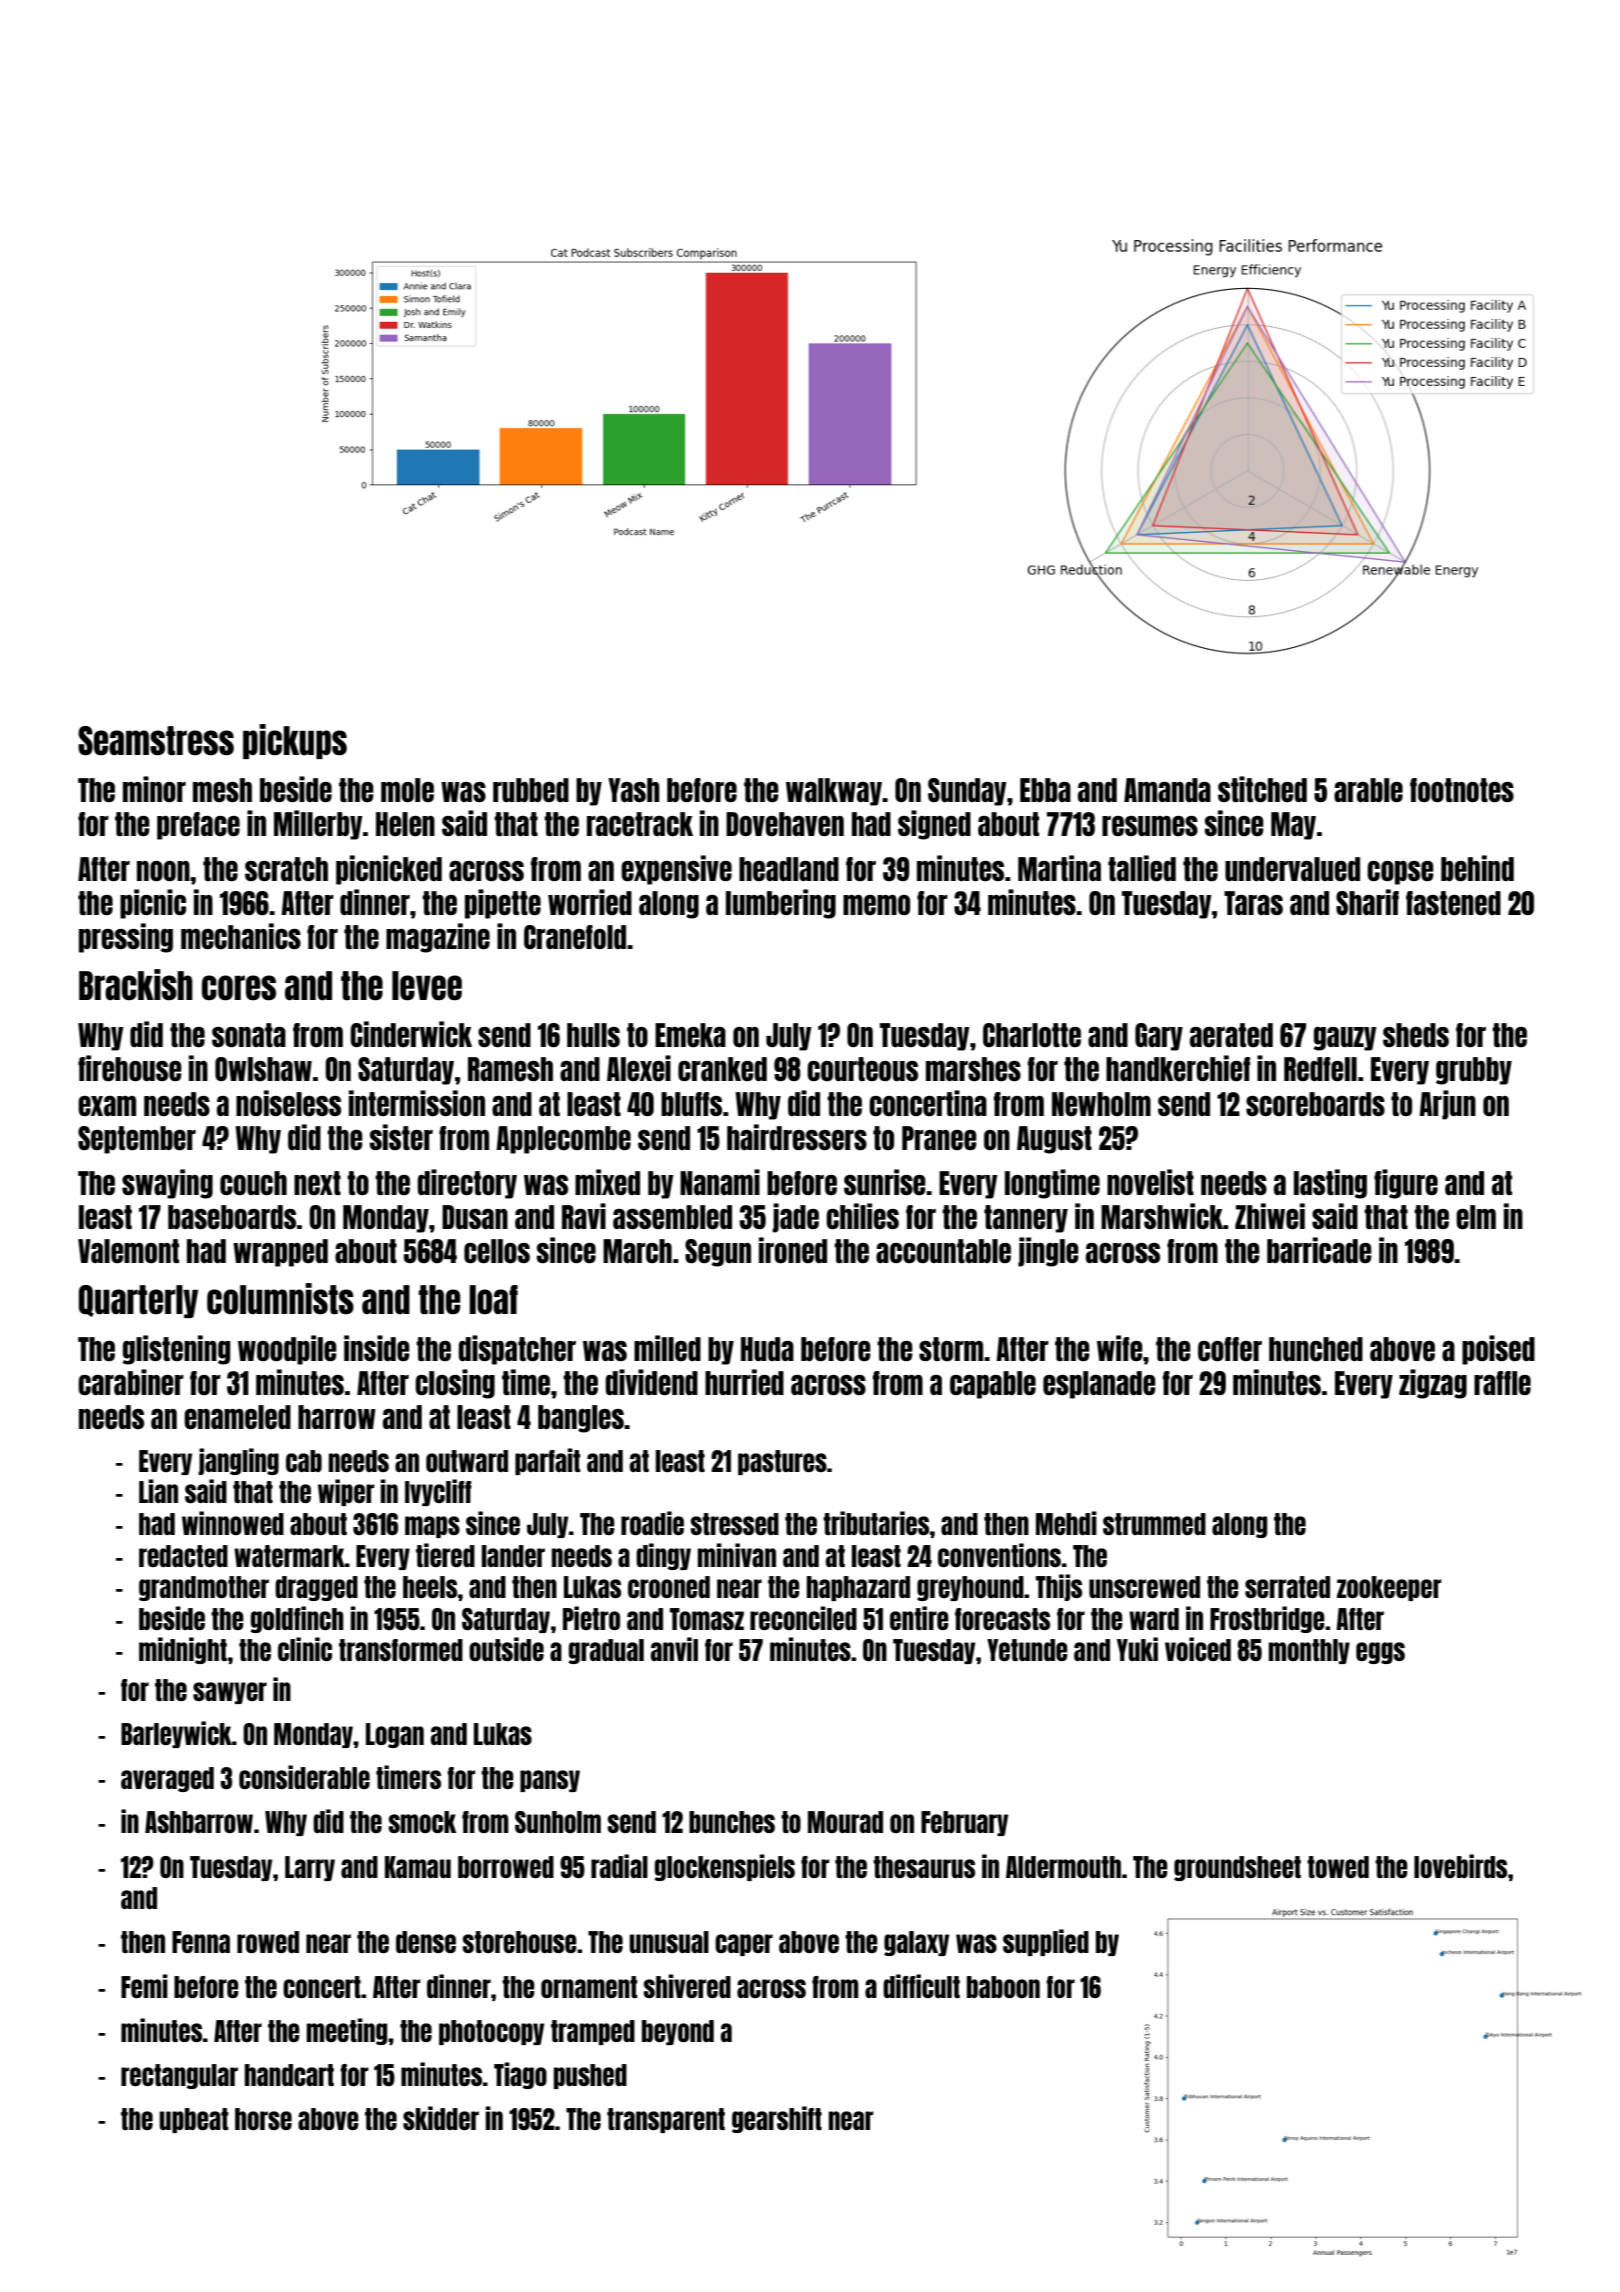 The width and height of the page is (1620, 2292). I want to click on walkway, so click(834, 792).
